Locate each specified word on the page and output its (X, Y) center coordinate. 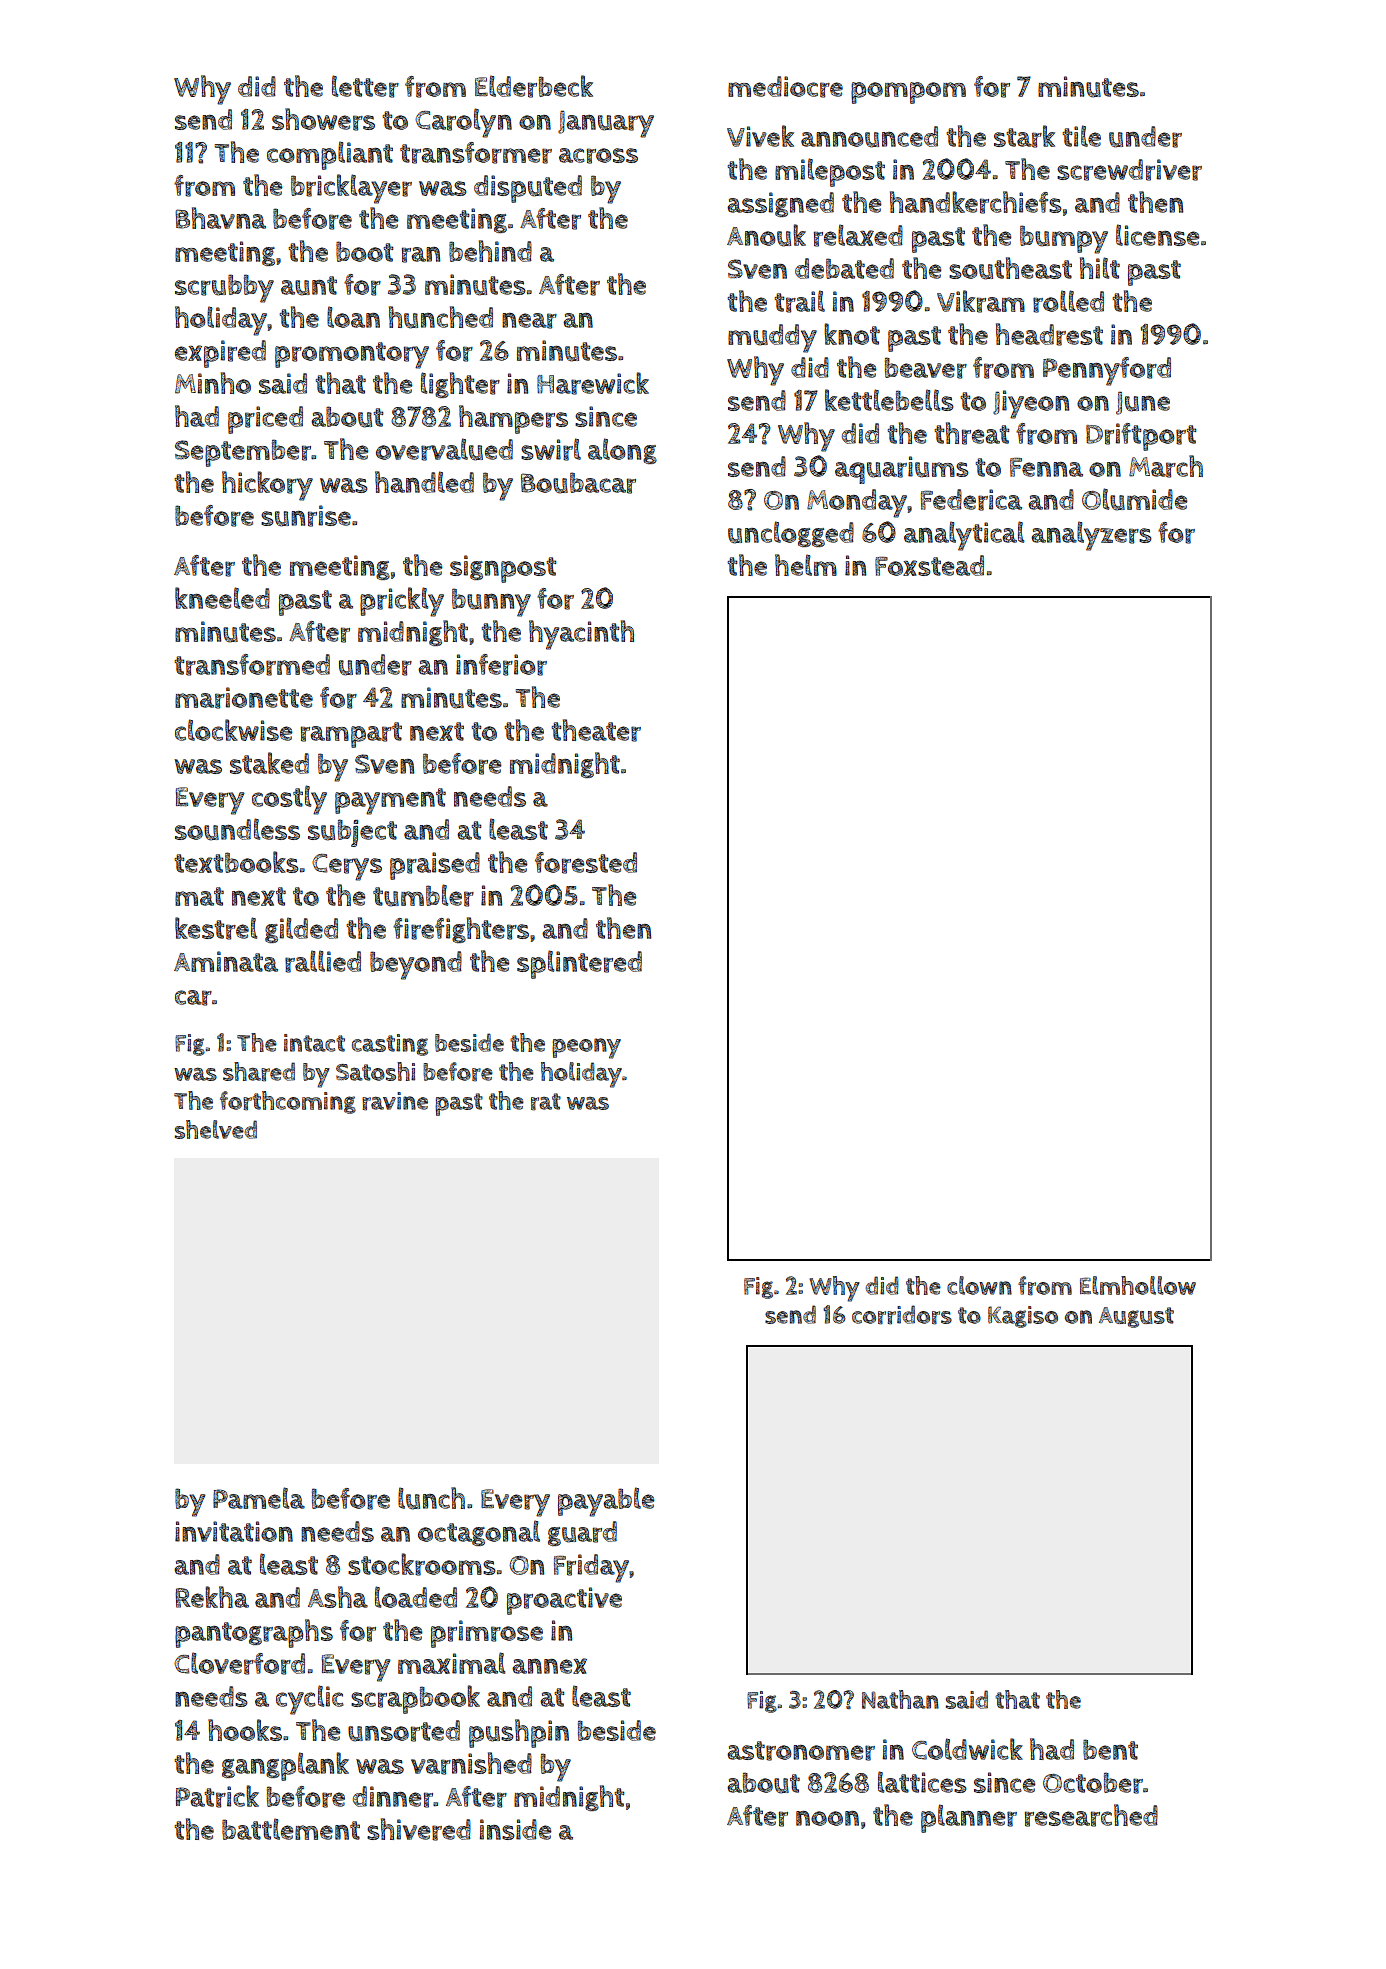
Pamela (259, 1498)
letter (365, 86)
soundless (237, 829)
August (1136, 1317)
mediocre (785, 87)
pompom (908, 93)
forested (586, 863)
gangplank (285, 1766)
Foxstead (929, 565)
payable (606, 1502)
